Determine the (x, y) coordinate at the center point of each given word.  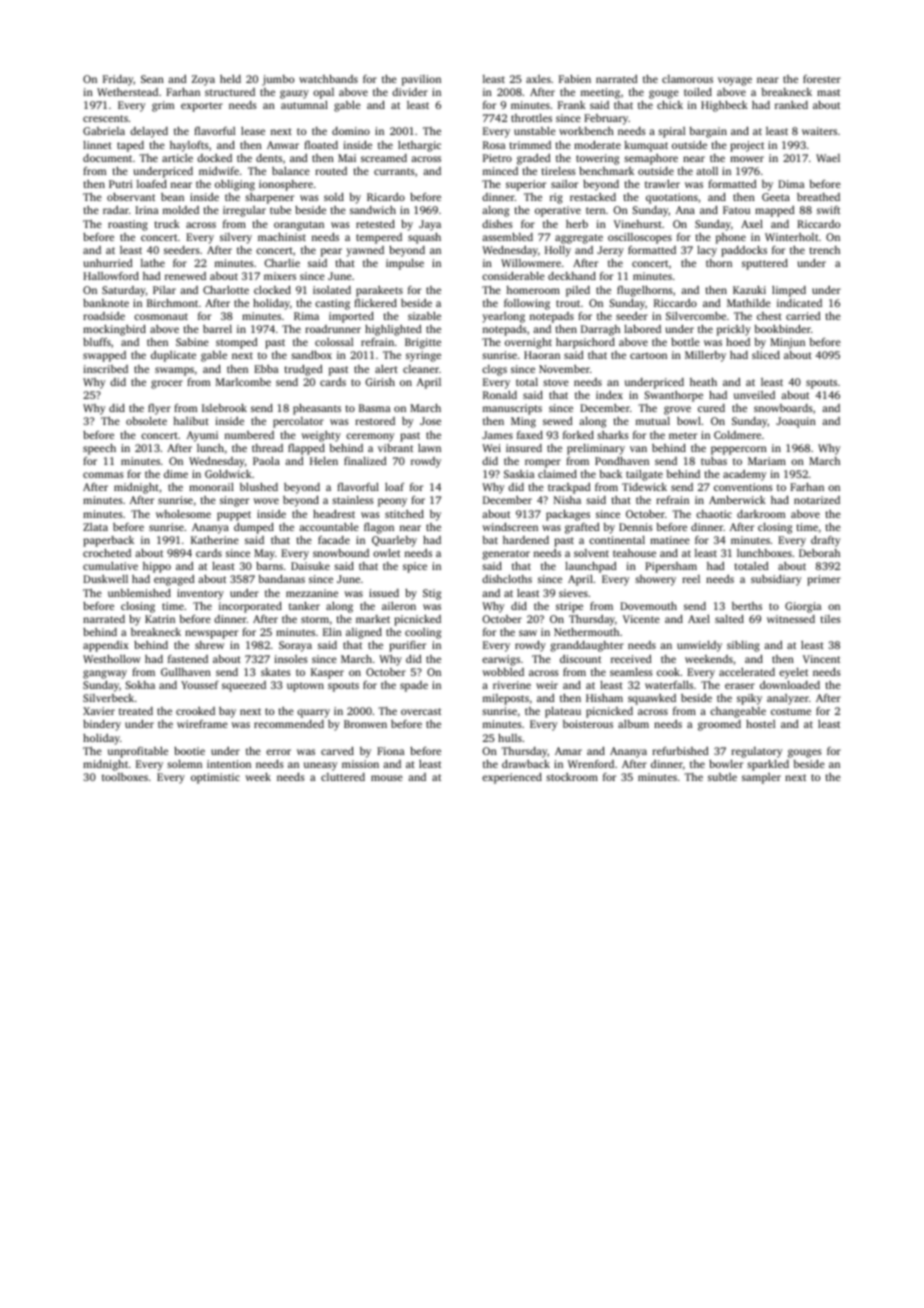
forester (822, 79)
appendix (106, 646)
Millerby (705, 356)
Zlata (95, 527)
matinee (670, 540)
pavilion (421, 80)
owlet (386, 553)
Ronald (500, 395)
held (230, 79)
